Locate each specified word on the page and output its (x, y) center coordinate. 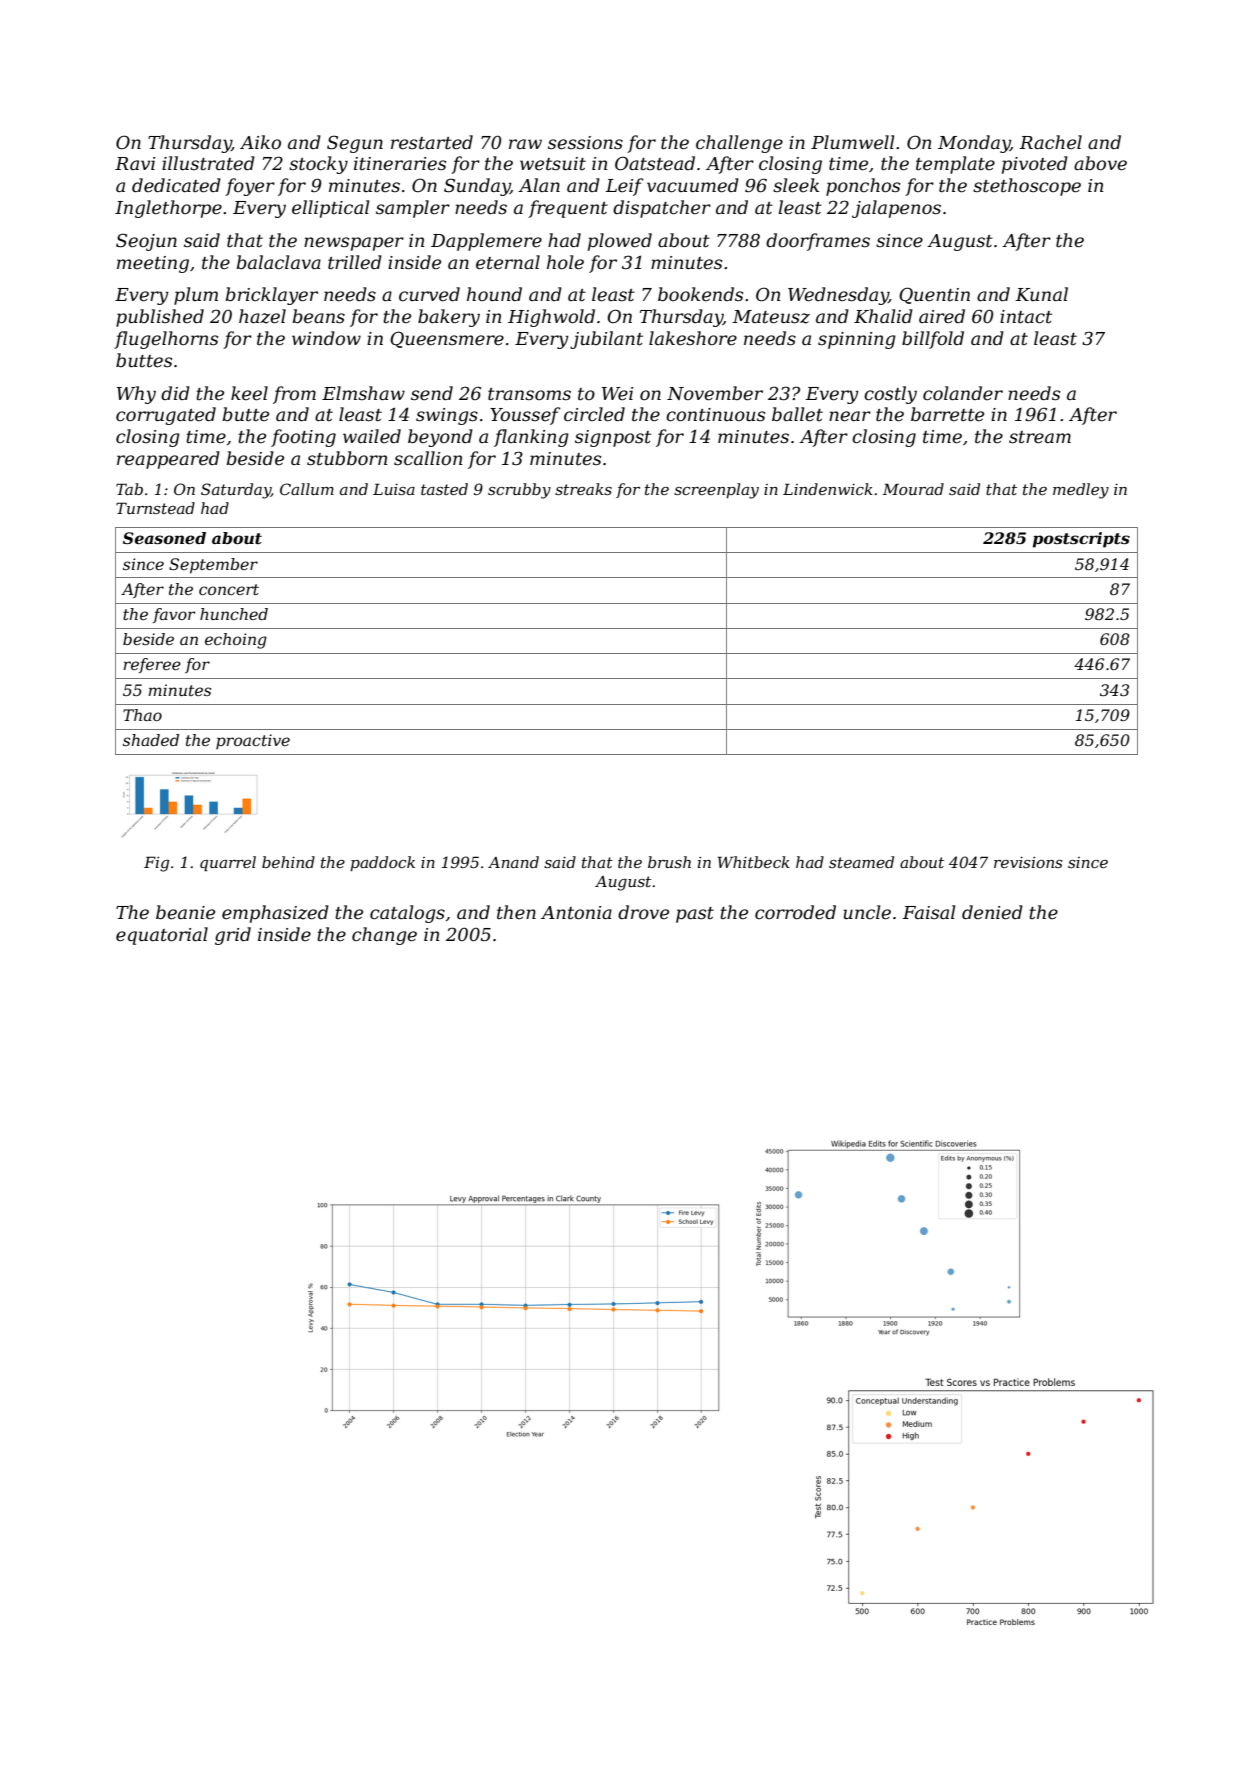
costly (890, 395)
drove (643, 912)
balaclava (279, 262)
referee (152, 665)
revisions (1028, 862)
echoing (236, 641)
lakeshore (693, 338)
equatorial (162, 936)
